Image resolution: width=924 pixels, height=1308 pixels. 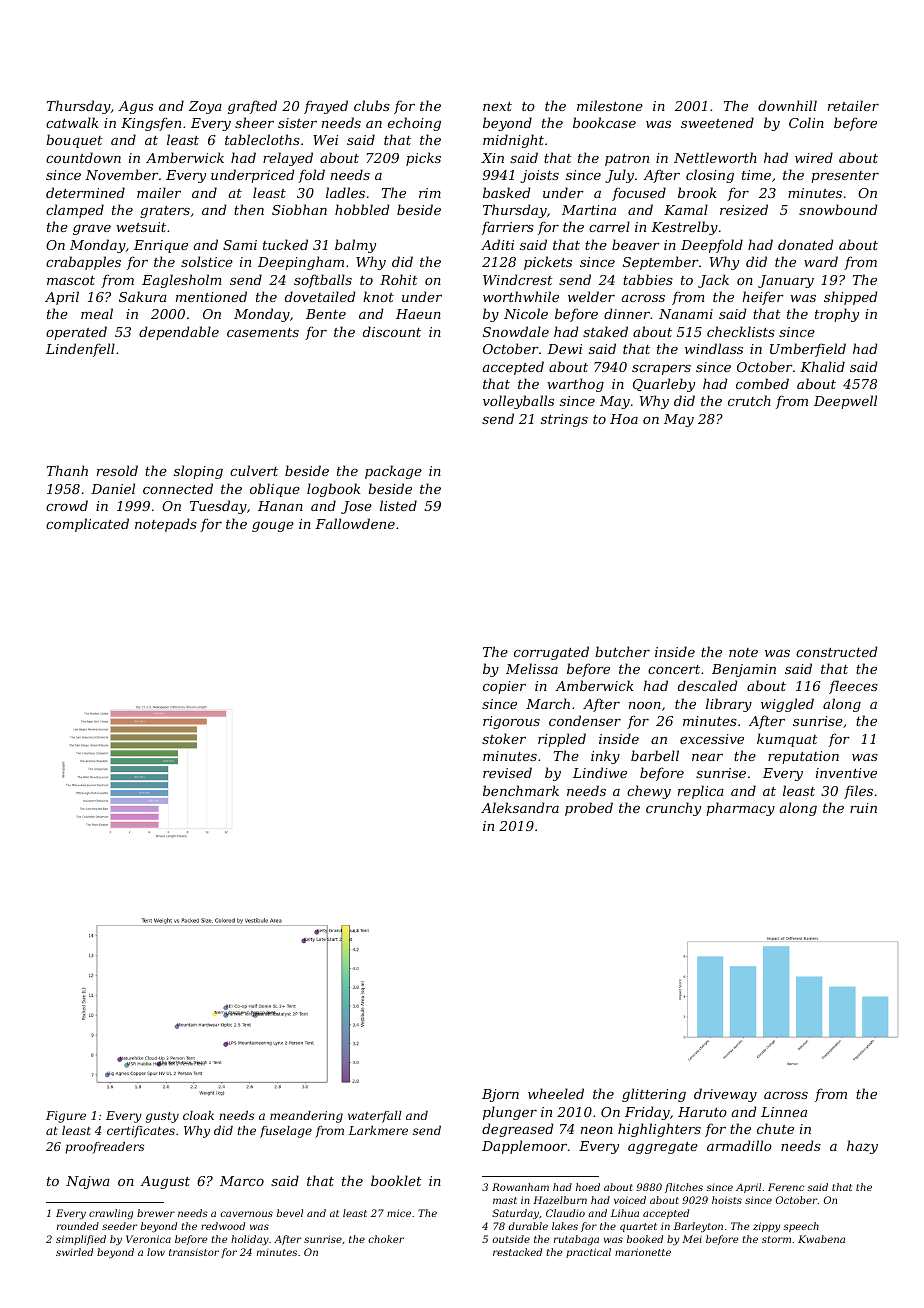 What do you see at coordinates (198, 1115) in the image?
I see `cloak` at bounding box center [198, 1115].
